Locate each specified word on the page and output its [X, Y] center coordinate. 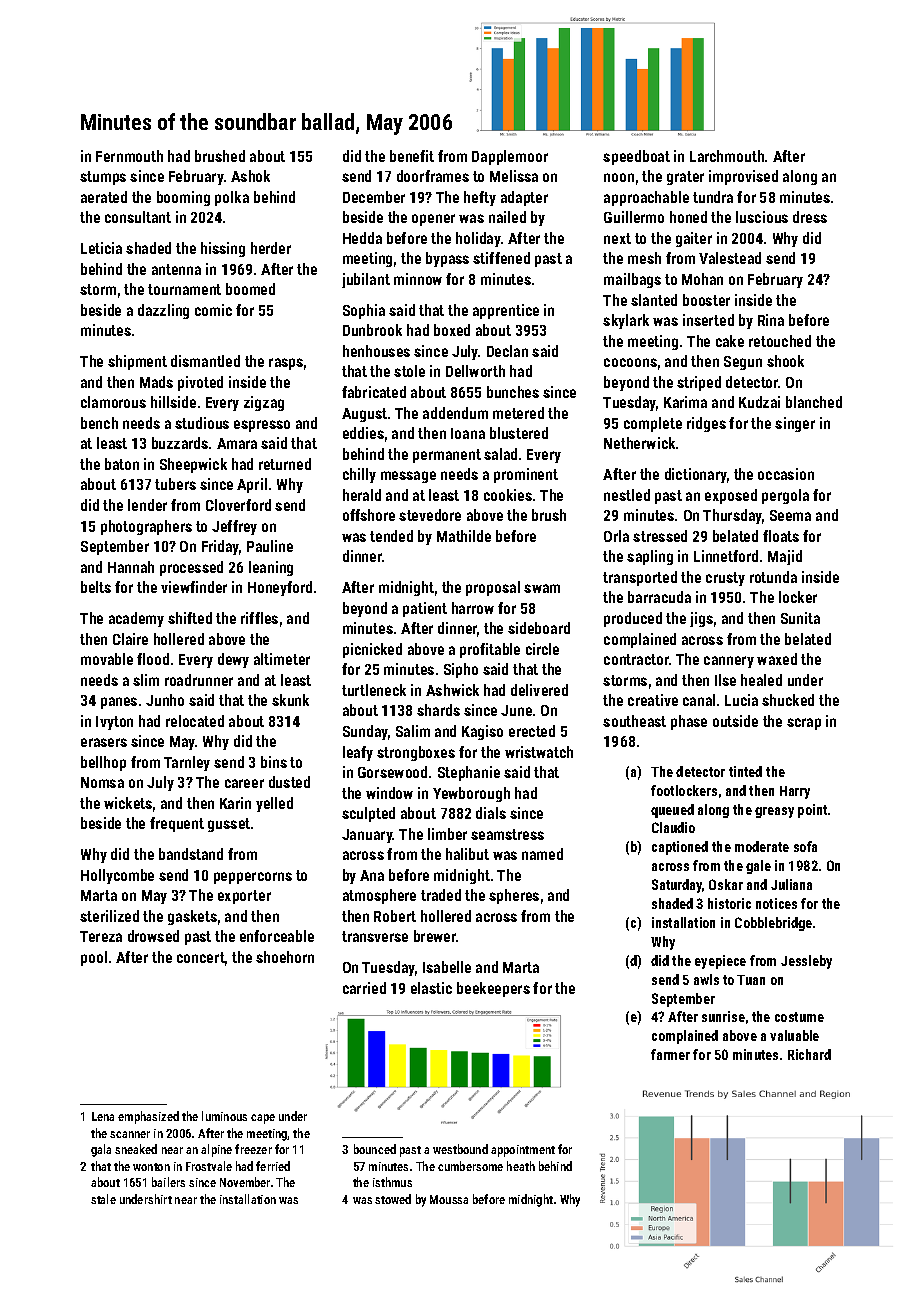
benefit [412, 156]
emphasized [148, 1117]
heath [521, 1166]
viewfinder [194, 587]
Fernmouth [129, 156]
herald [362, 495]
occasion [786, 474]
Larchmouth [727, 156]
